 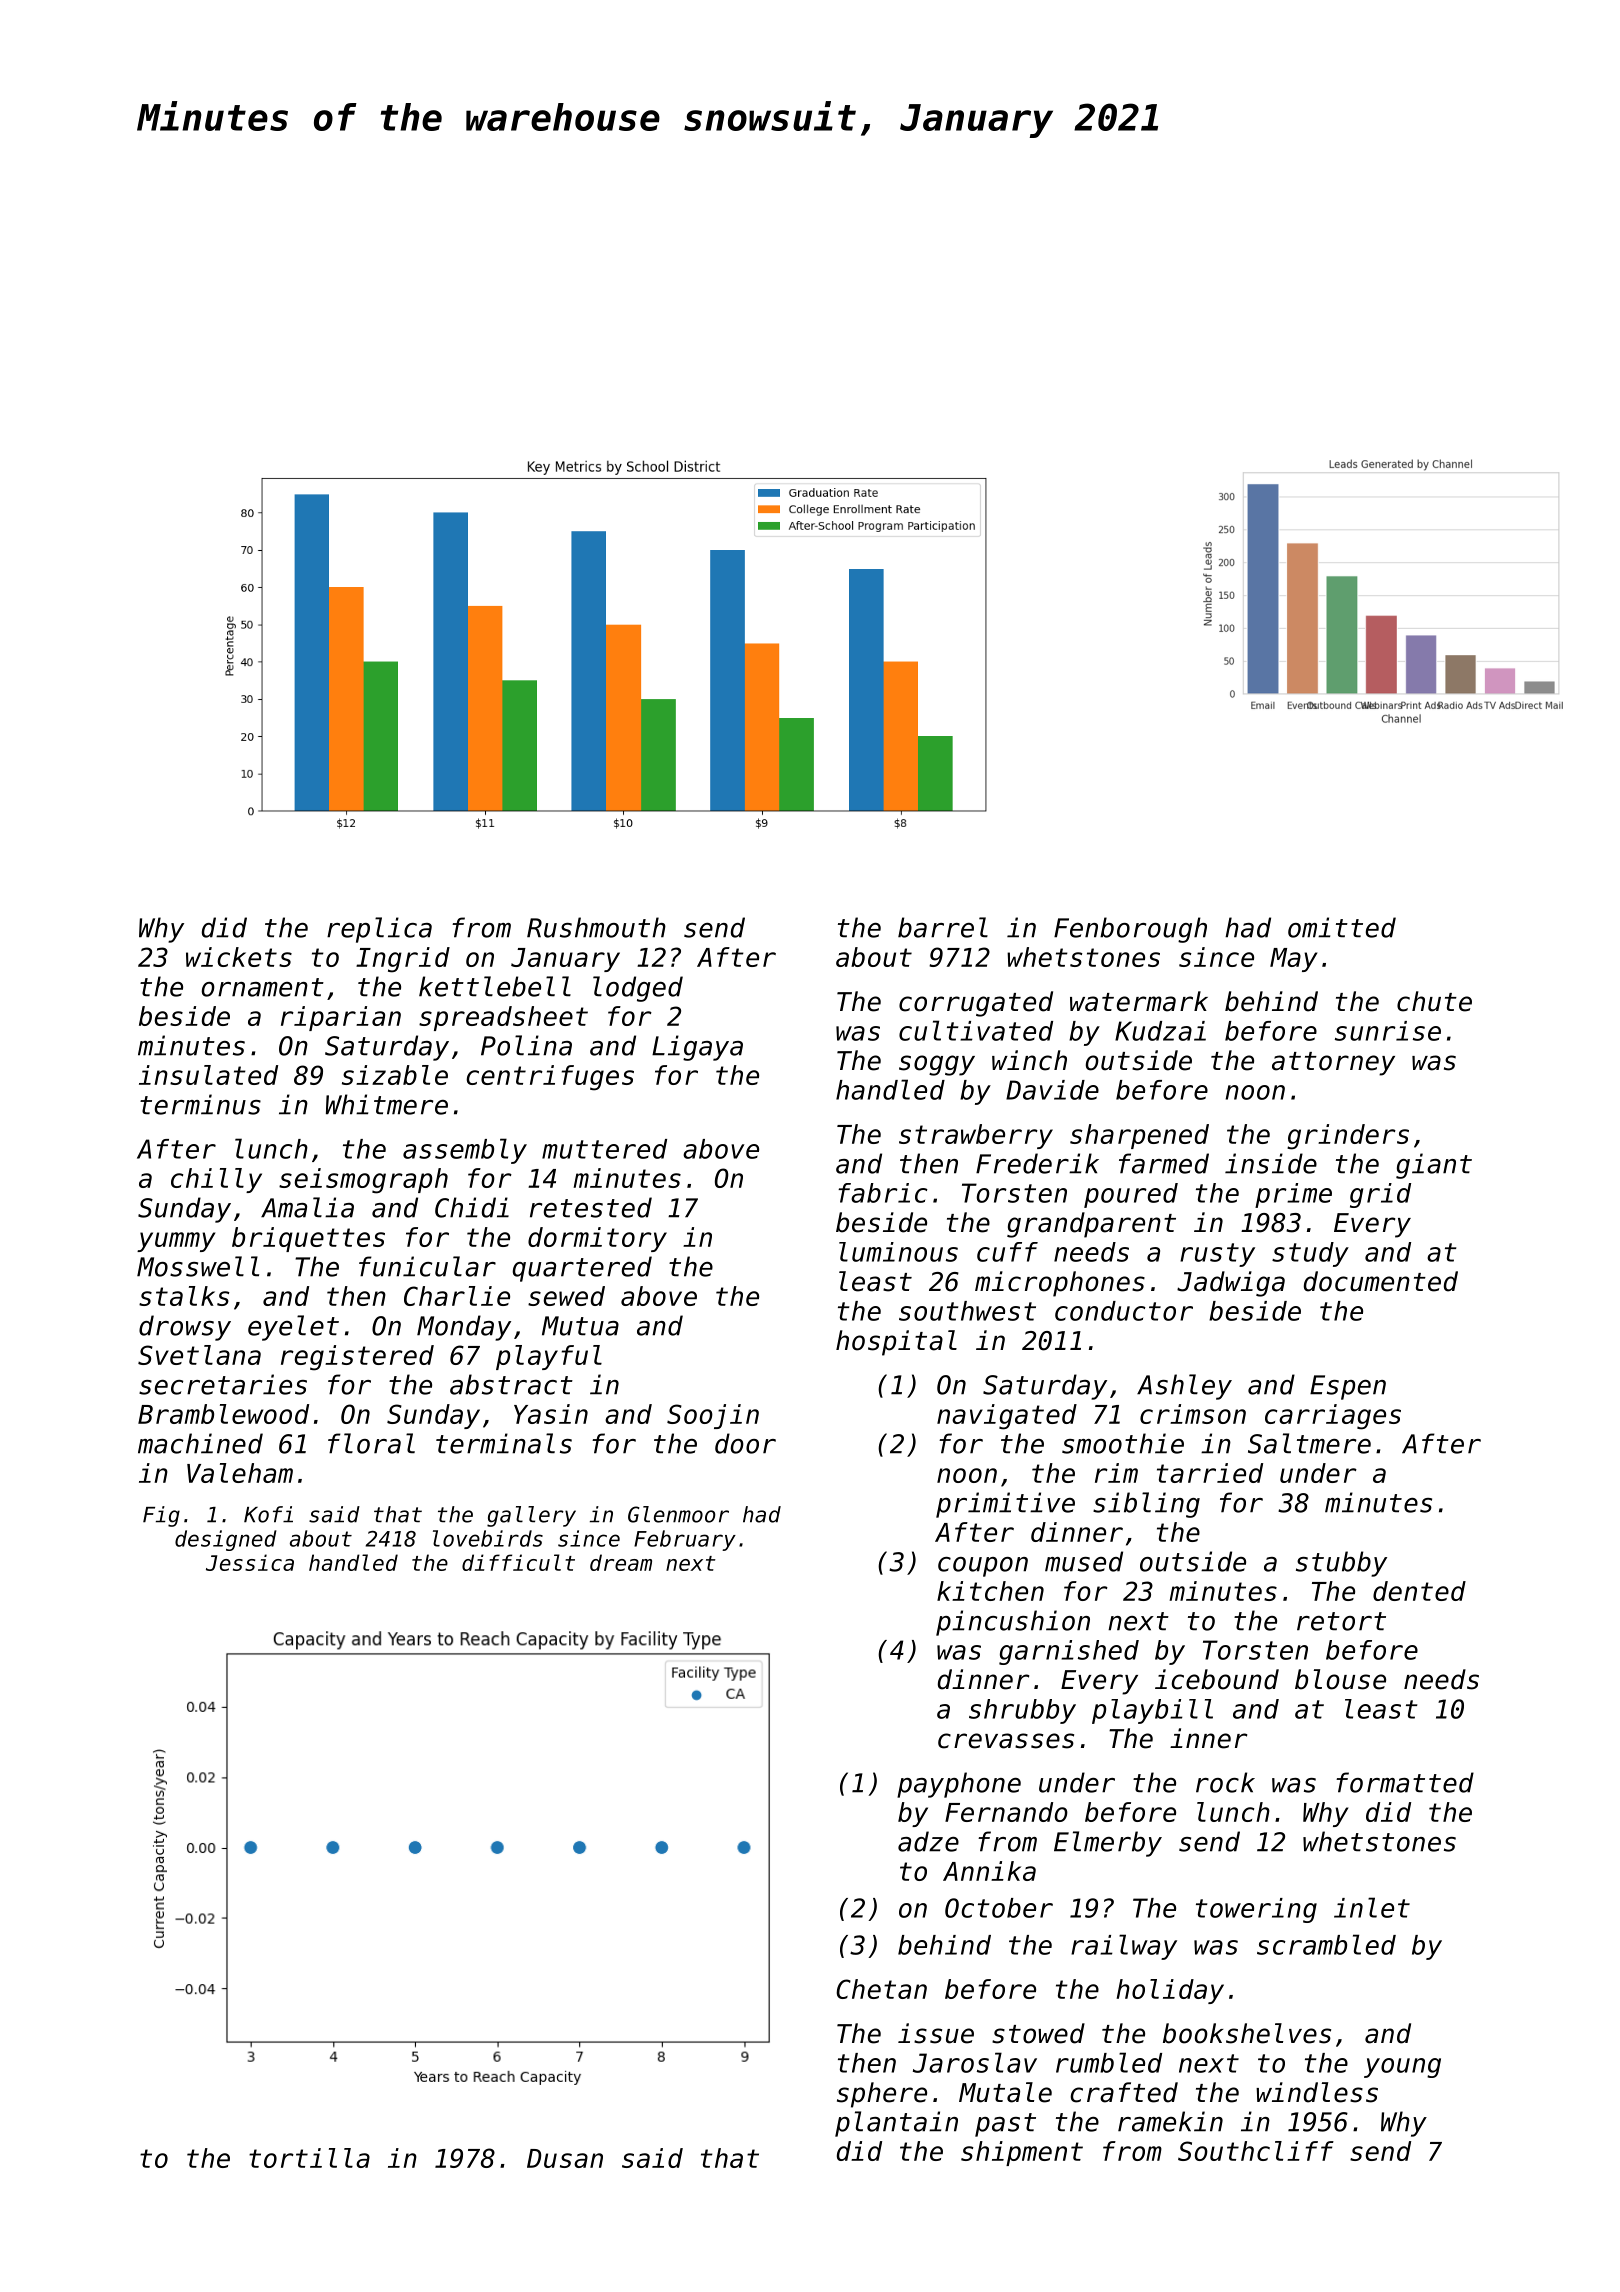 What do you see at coordinates (239, 957) in the screenshot?
I see `wickets` at bounding box center [239, 957].
